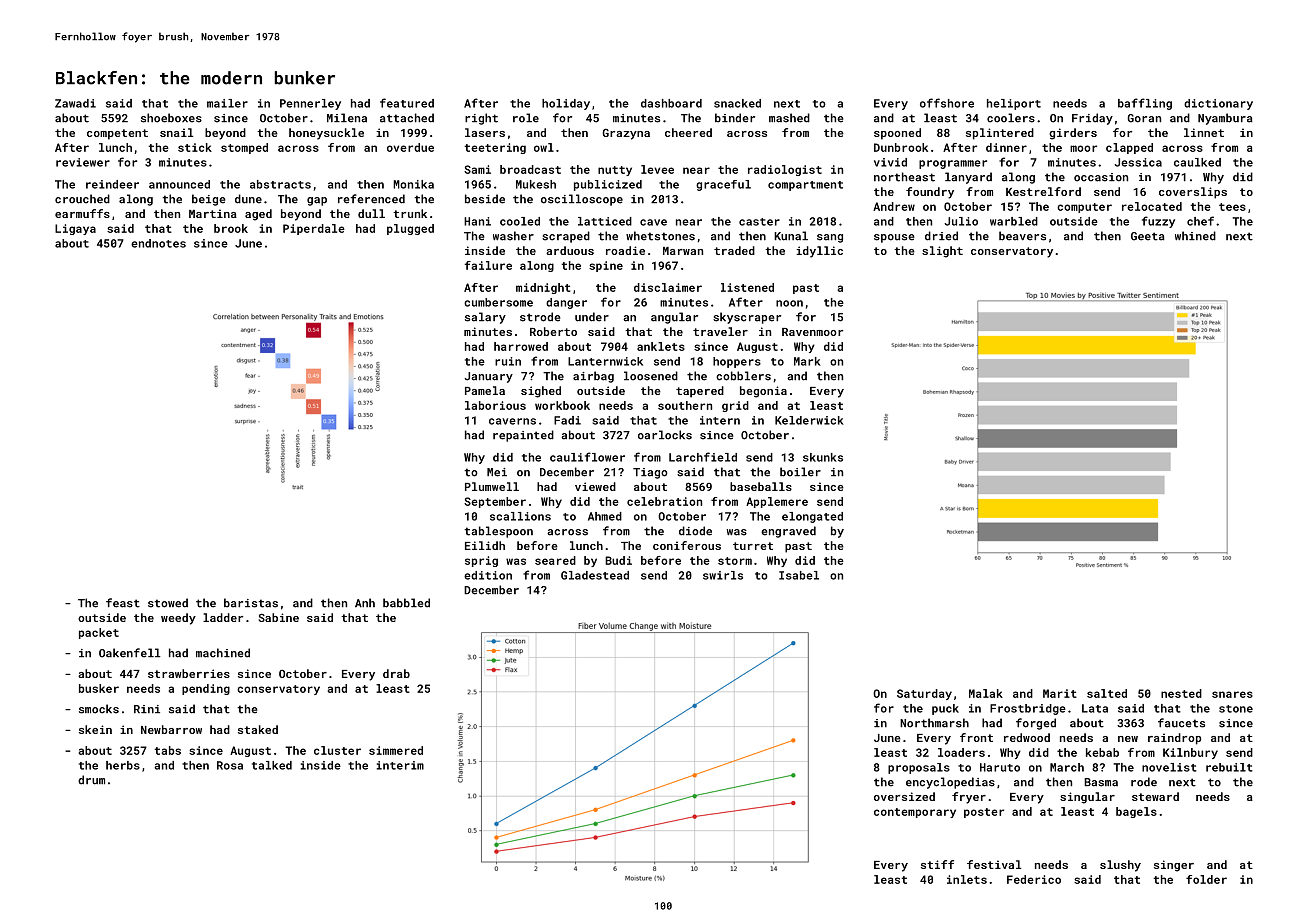 The width and height of the page is (1308, 924). What do you see at coordinates (800, 472) in the page?
I see `boiler` at bounding box center [800, 472].
